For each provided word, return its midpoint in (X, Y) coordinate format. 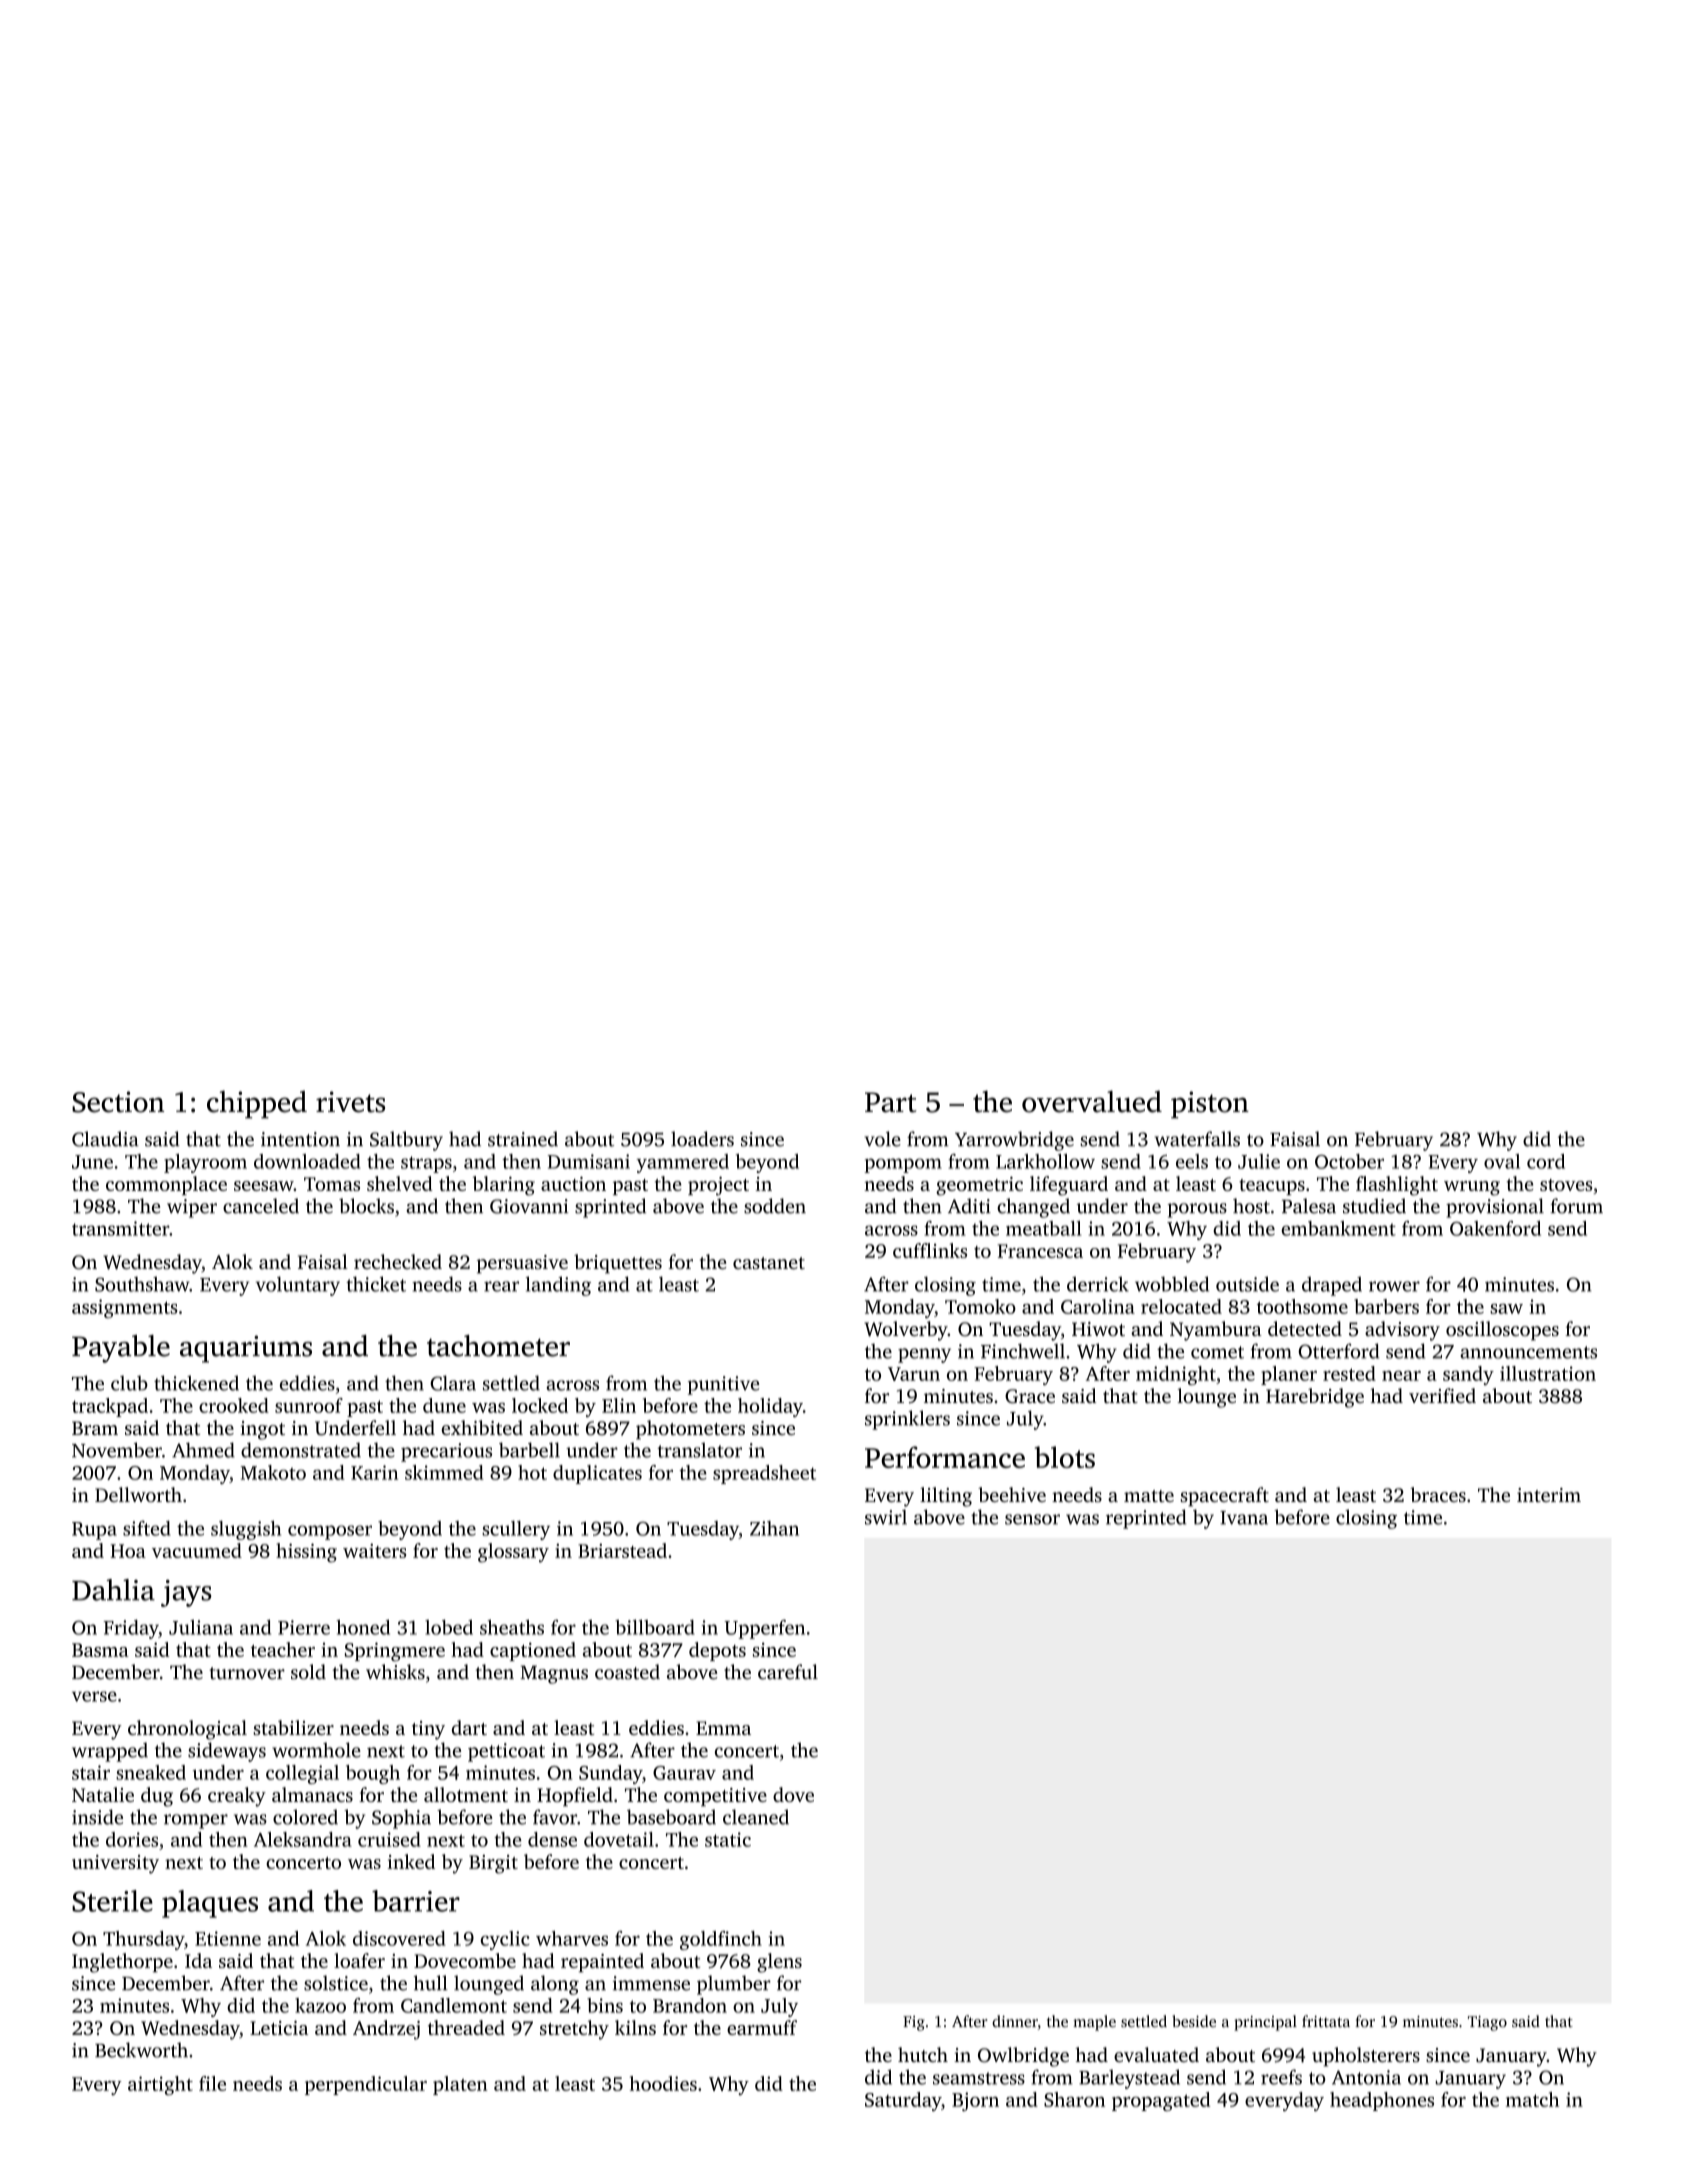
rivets (350, 1102)
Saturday (903, 2101)
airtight (160, 2086)
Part (890, 1102)
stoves (1566, 1185)
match (1532, 2099)
